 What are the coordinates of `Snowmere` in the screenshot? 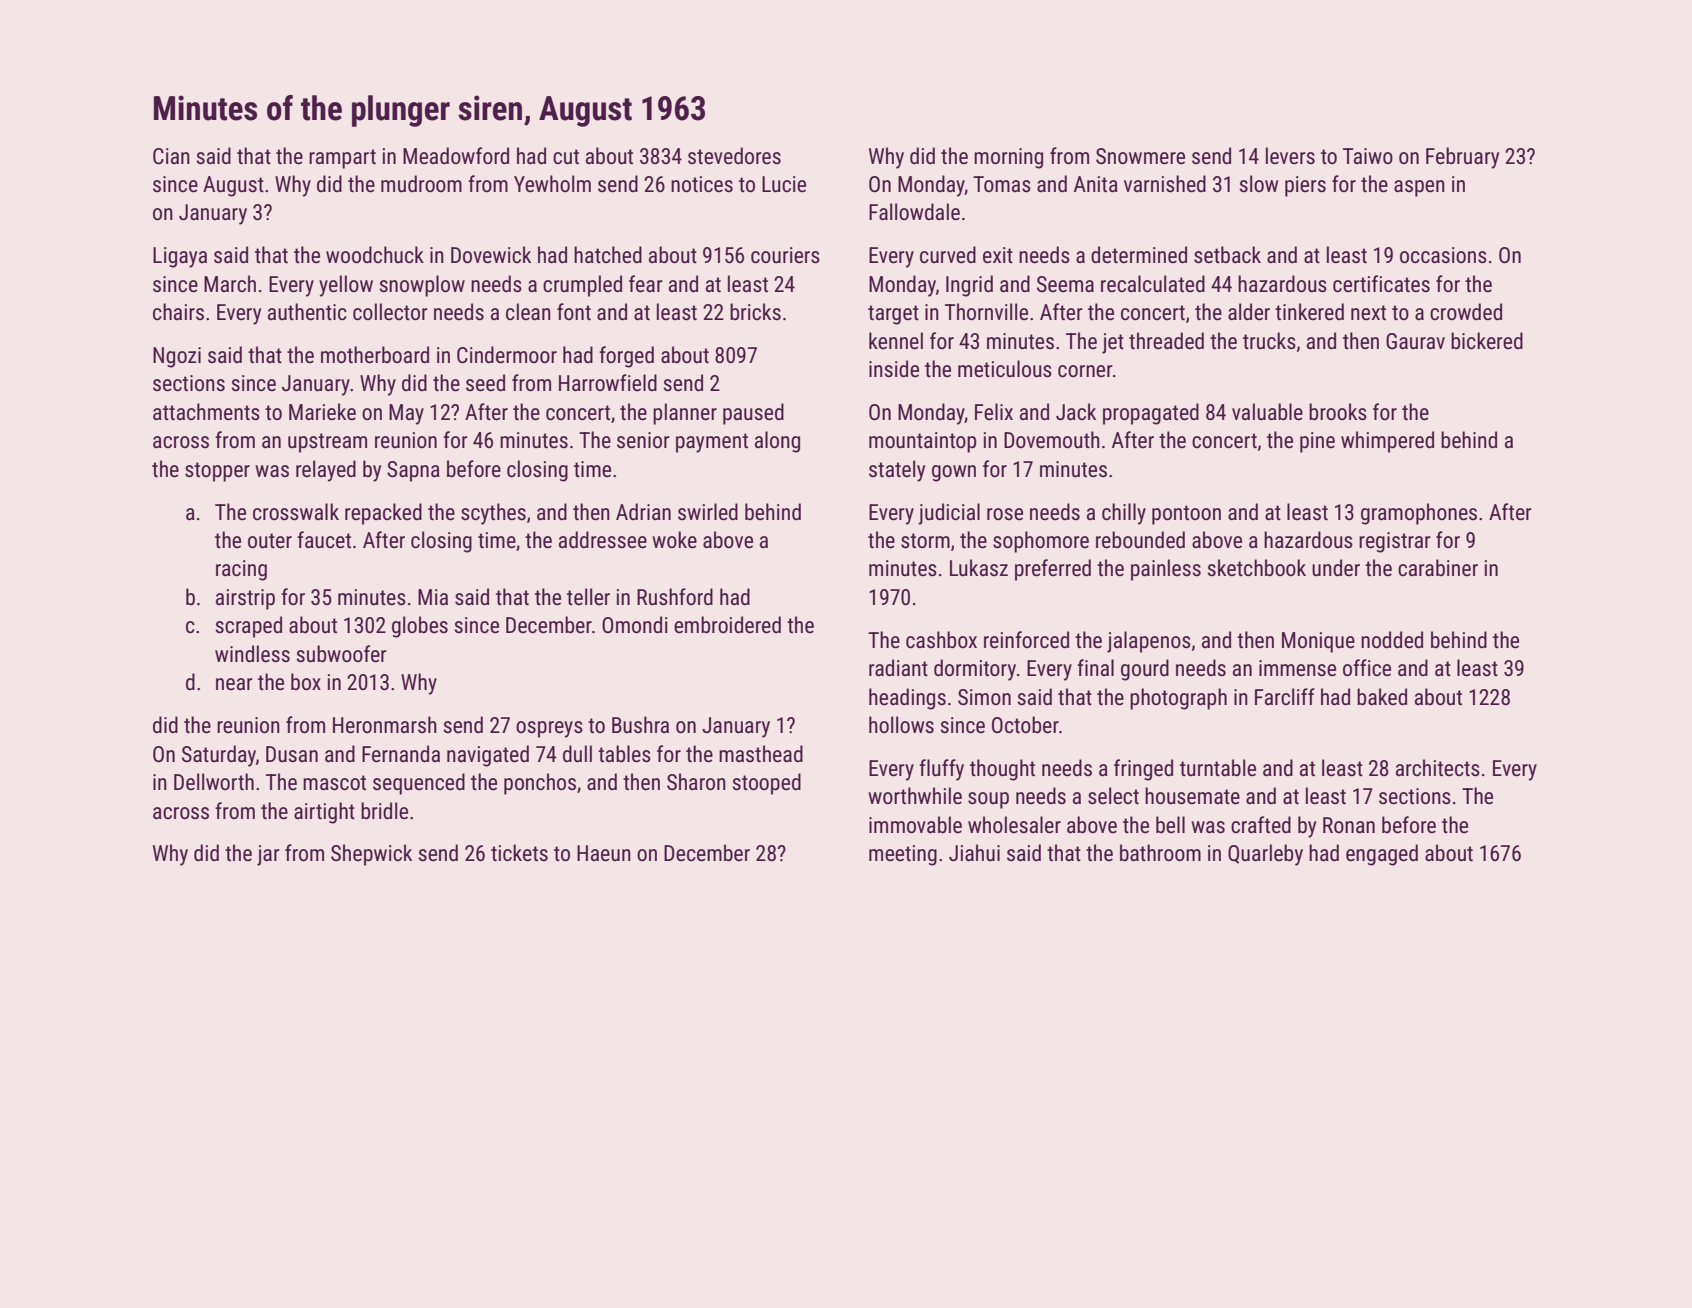 It's located at (1140, 156).
